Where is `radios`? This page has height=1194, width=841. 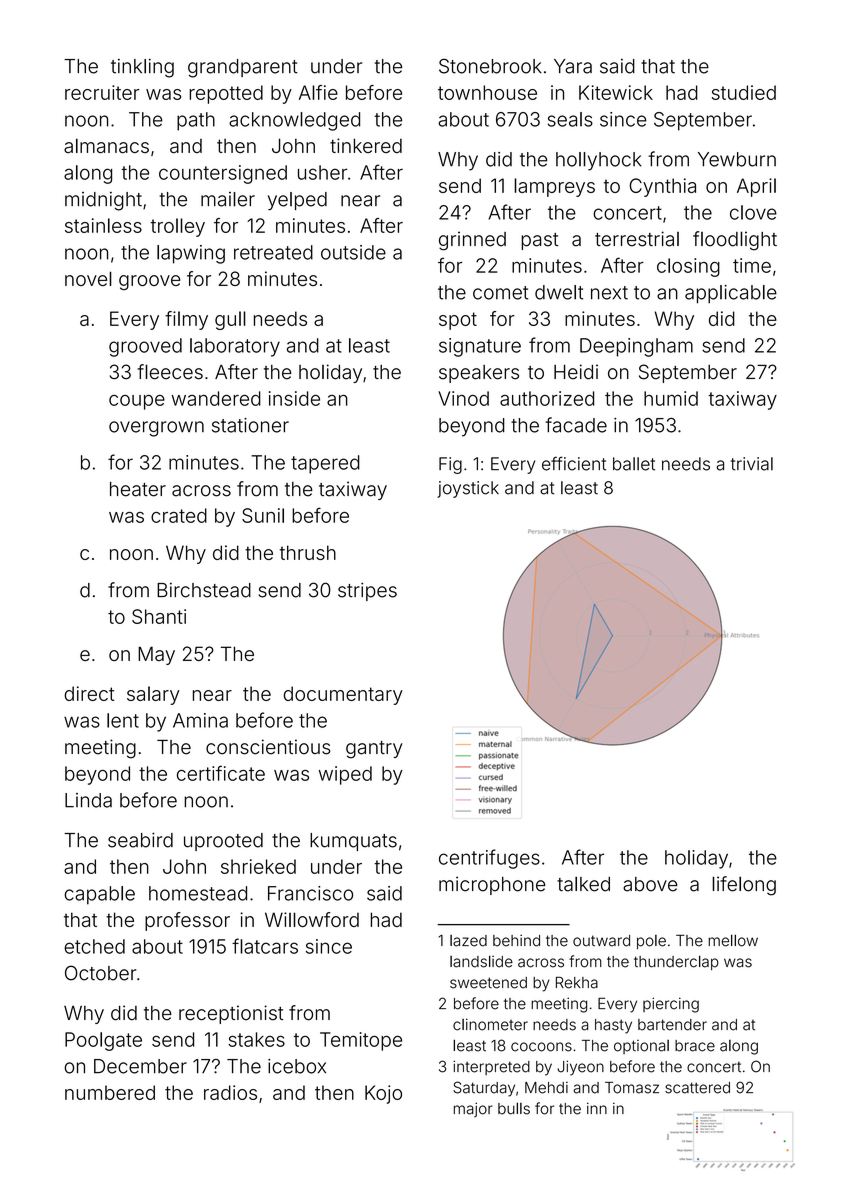 radios is located at coordinates (230, 1092).
